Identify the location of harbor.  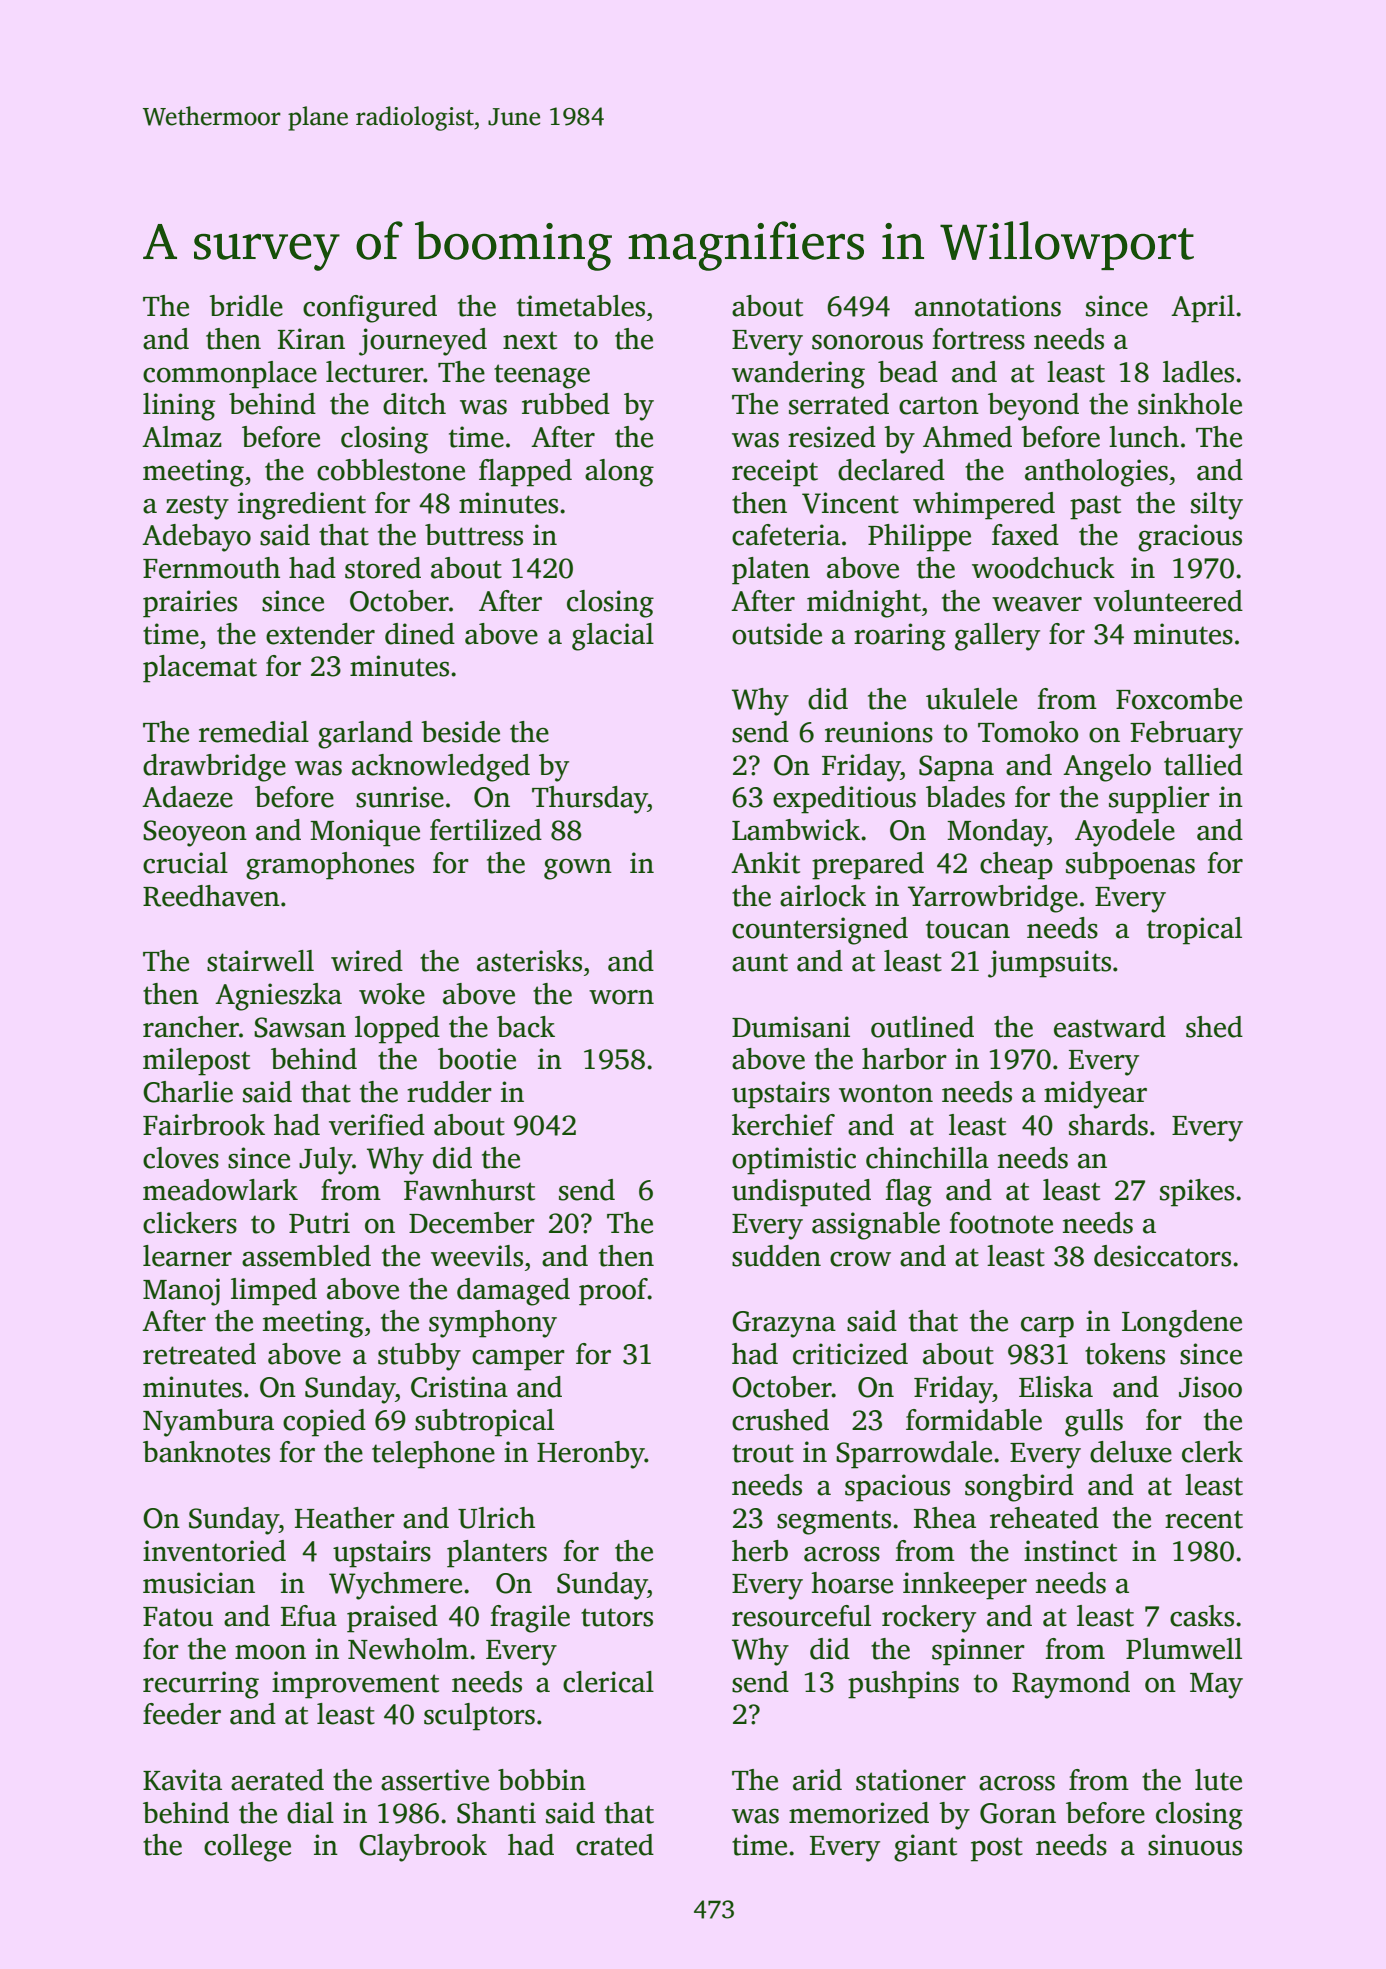
(904, 1059).
